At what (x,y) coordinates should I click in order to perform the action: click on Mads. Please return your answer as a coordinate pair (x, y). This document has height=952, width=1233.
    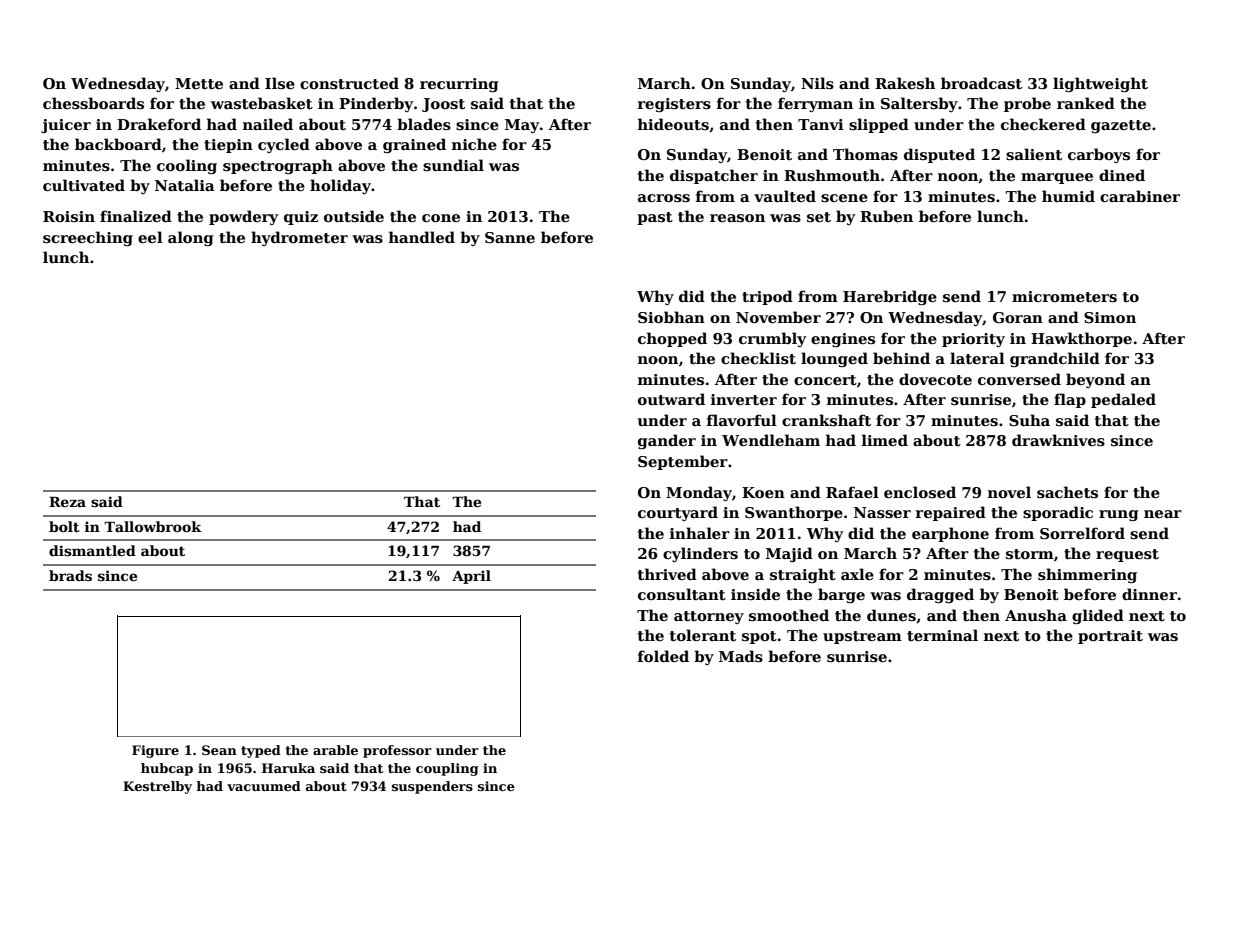
    Looking at the image, I should click on (741, 656).
